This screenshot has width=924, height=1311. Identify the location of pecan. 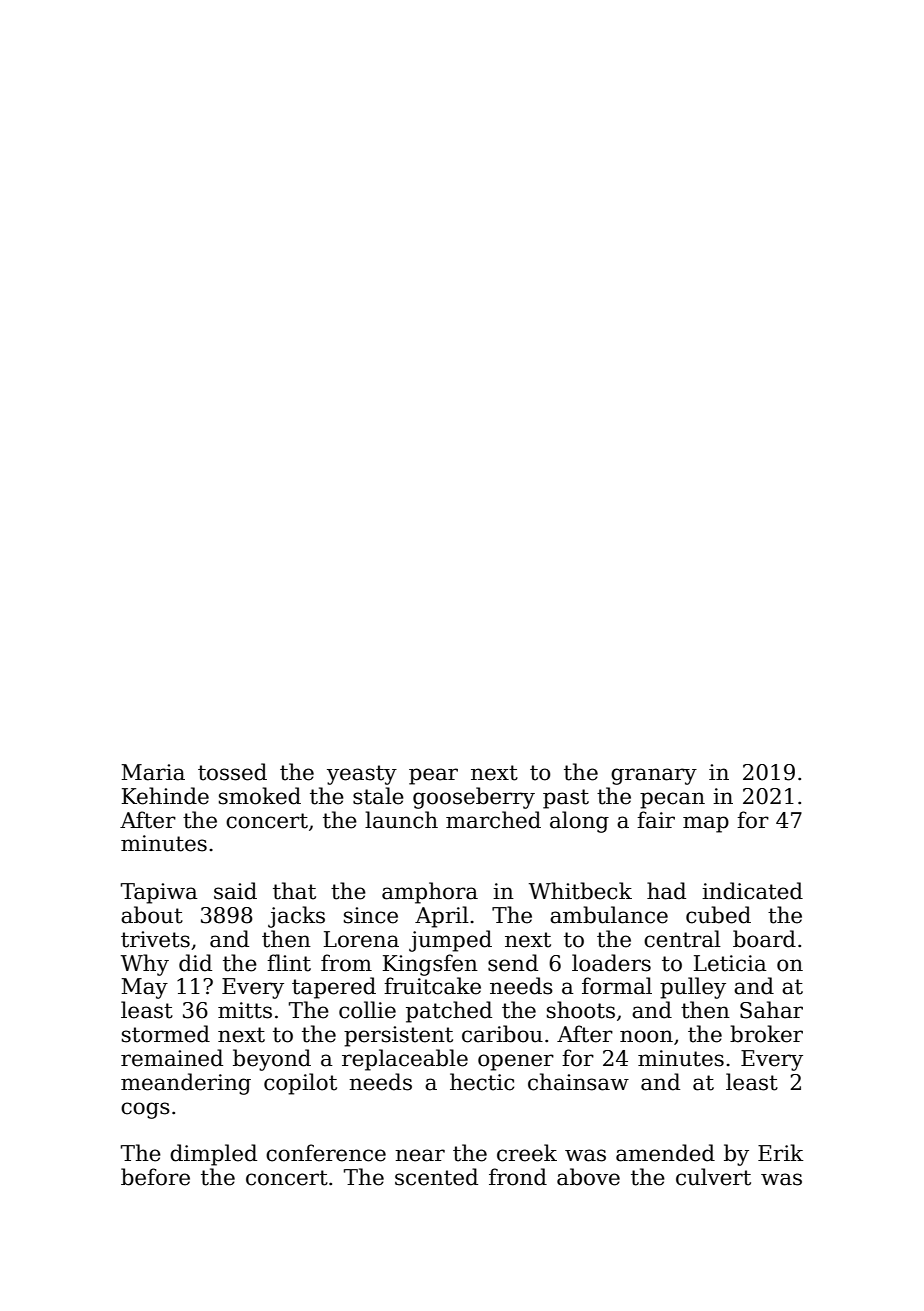
(672, 800).
